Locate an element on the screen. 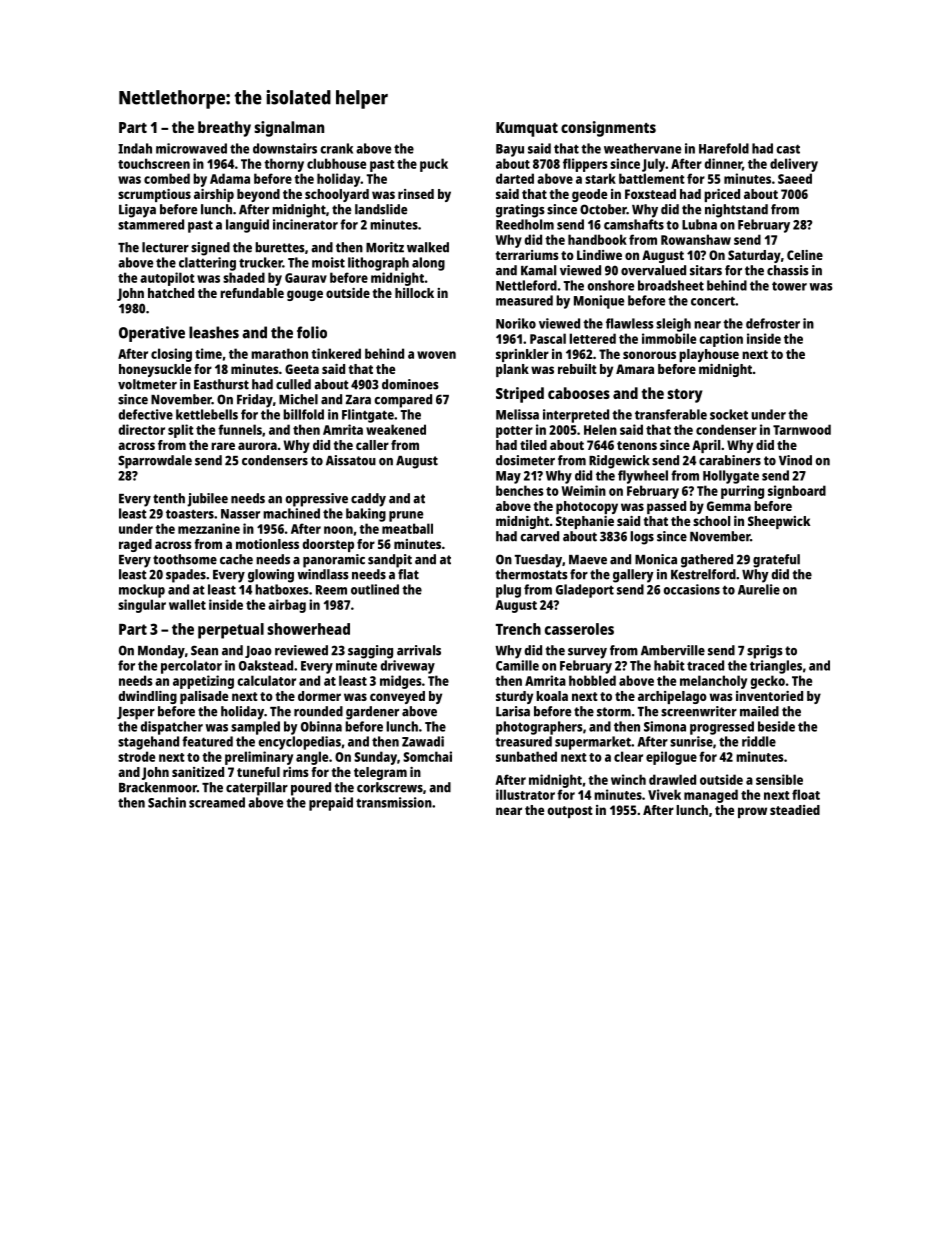 The width and height of the screenshot is (952, 1233). culled is located at coordinates (293, 384).
